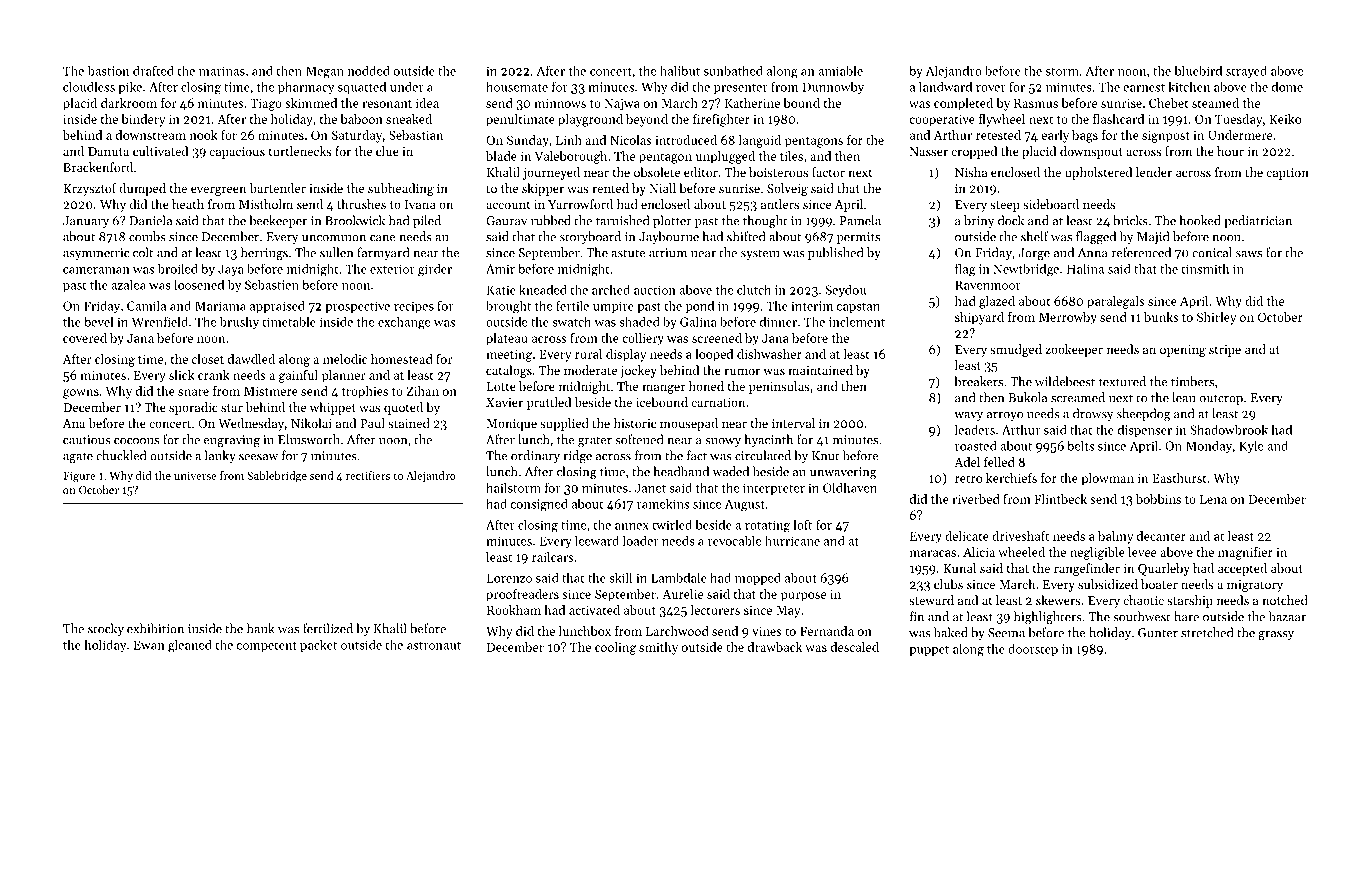 The width and height of the screenshot is (1372, 887). What do you see at coordinates (1276, 635) in the screenshot?
I see `grassy` at bounding box center [1276, 635].
